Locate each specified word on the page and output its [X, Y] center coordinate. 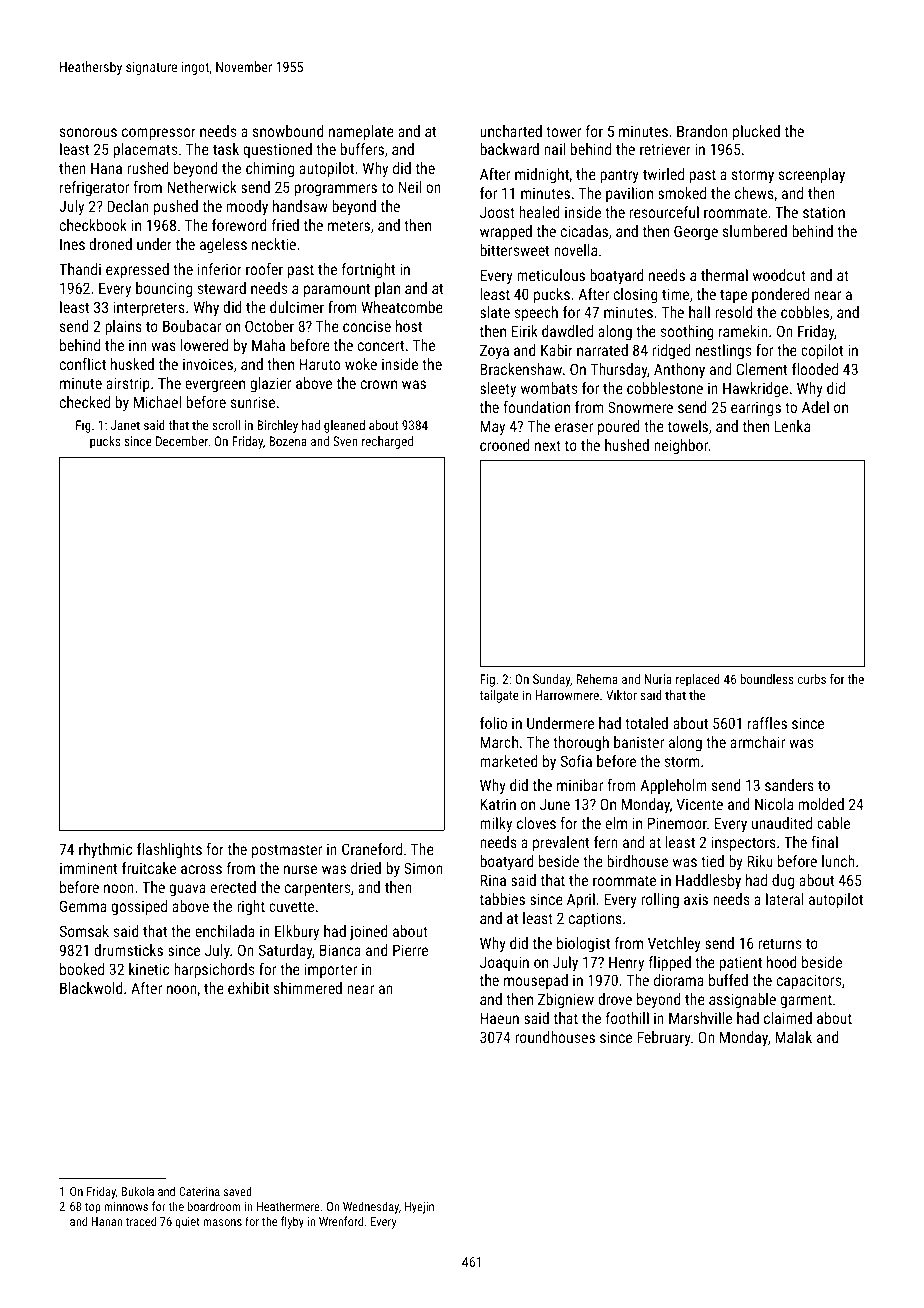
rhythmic [105, 851]
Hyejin [419, 1208]
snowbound [288, 131]
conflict [83, 364]
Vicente [700, 804]
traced [141, 1221]
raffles [767, 723]
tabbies [502, 899]
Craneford [372, 849]
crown [379, 384]
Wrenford [341, 1221]
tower [563, 131]
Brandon [702, 131]
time [675, 294]
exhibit [248, 988]
